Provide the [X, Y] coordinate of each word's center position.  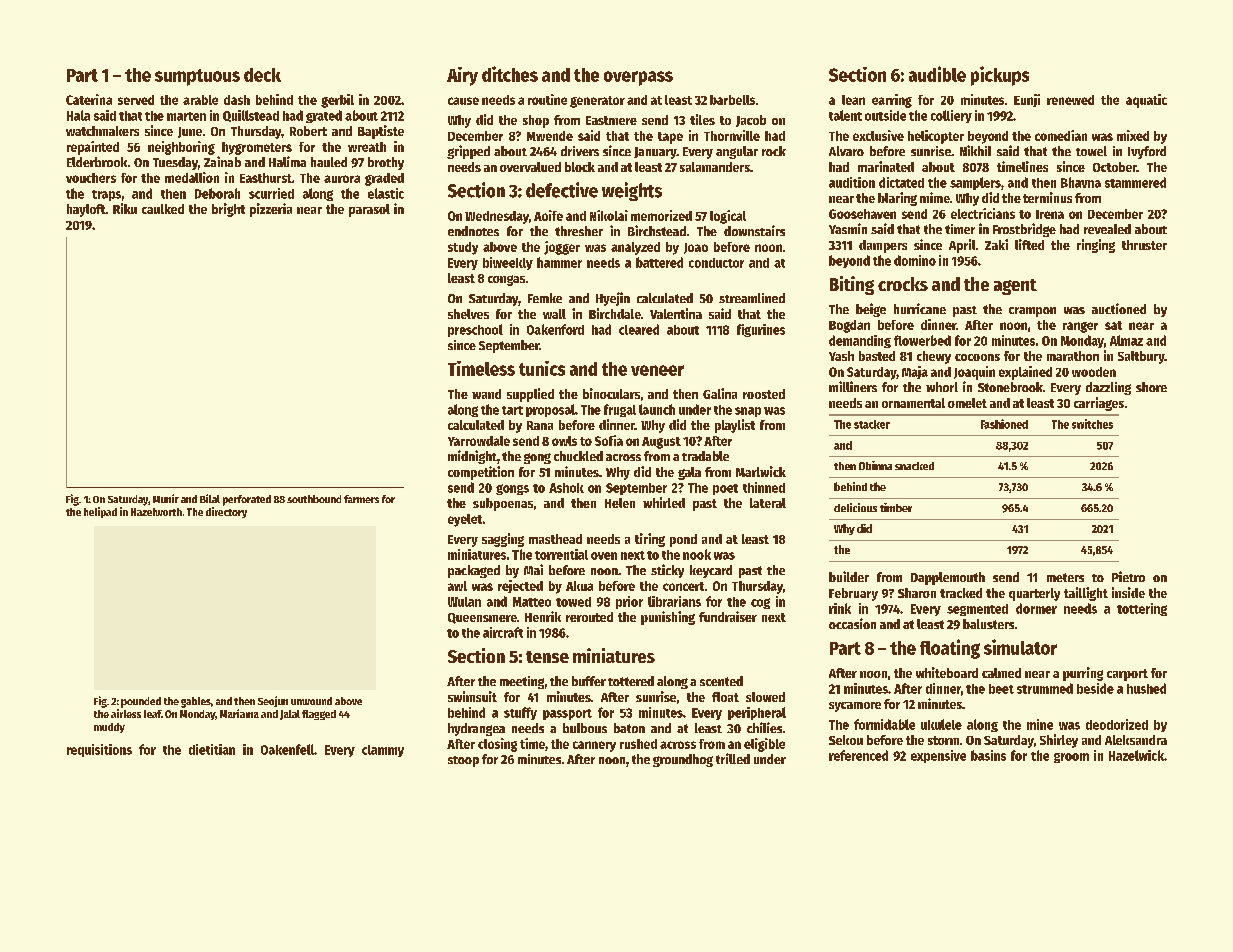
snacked [914, 466]
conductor [716, 263]
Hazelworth [156, 512]
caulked [163, 209]
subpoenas [503, 504]
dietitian [212, 749]
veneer [657, 370]
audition [852, 182]
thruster [1144, 245]
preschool [475, 330]
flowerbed [922, 340]
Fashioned [1004, 424]
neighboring [181, 148]
